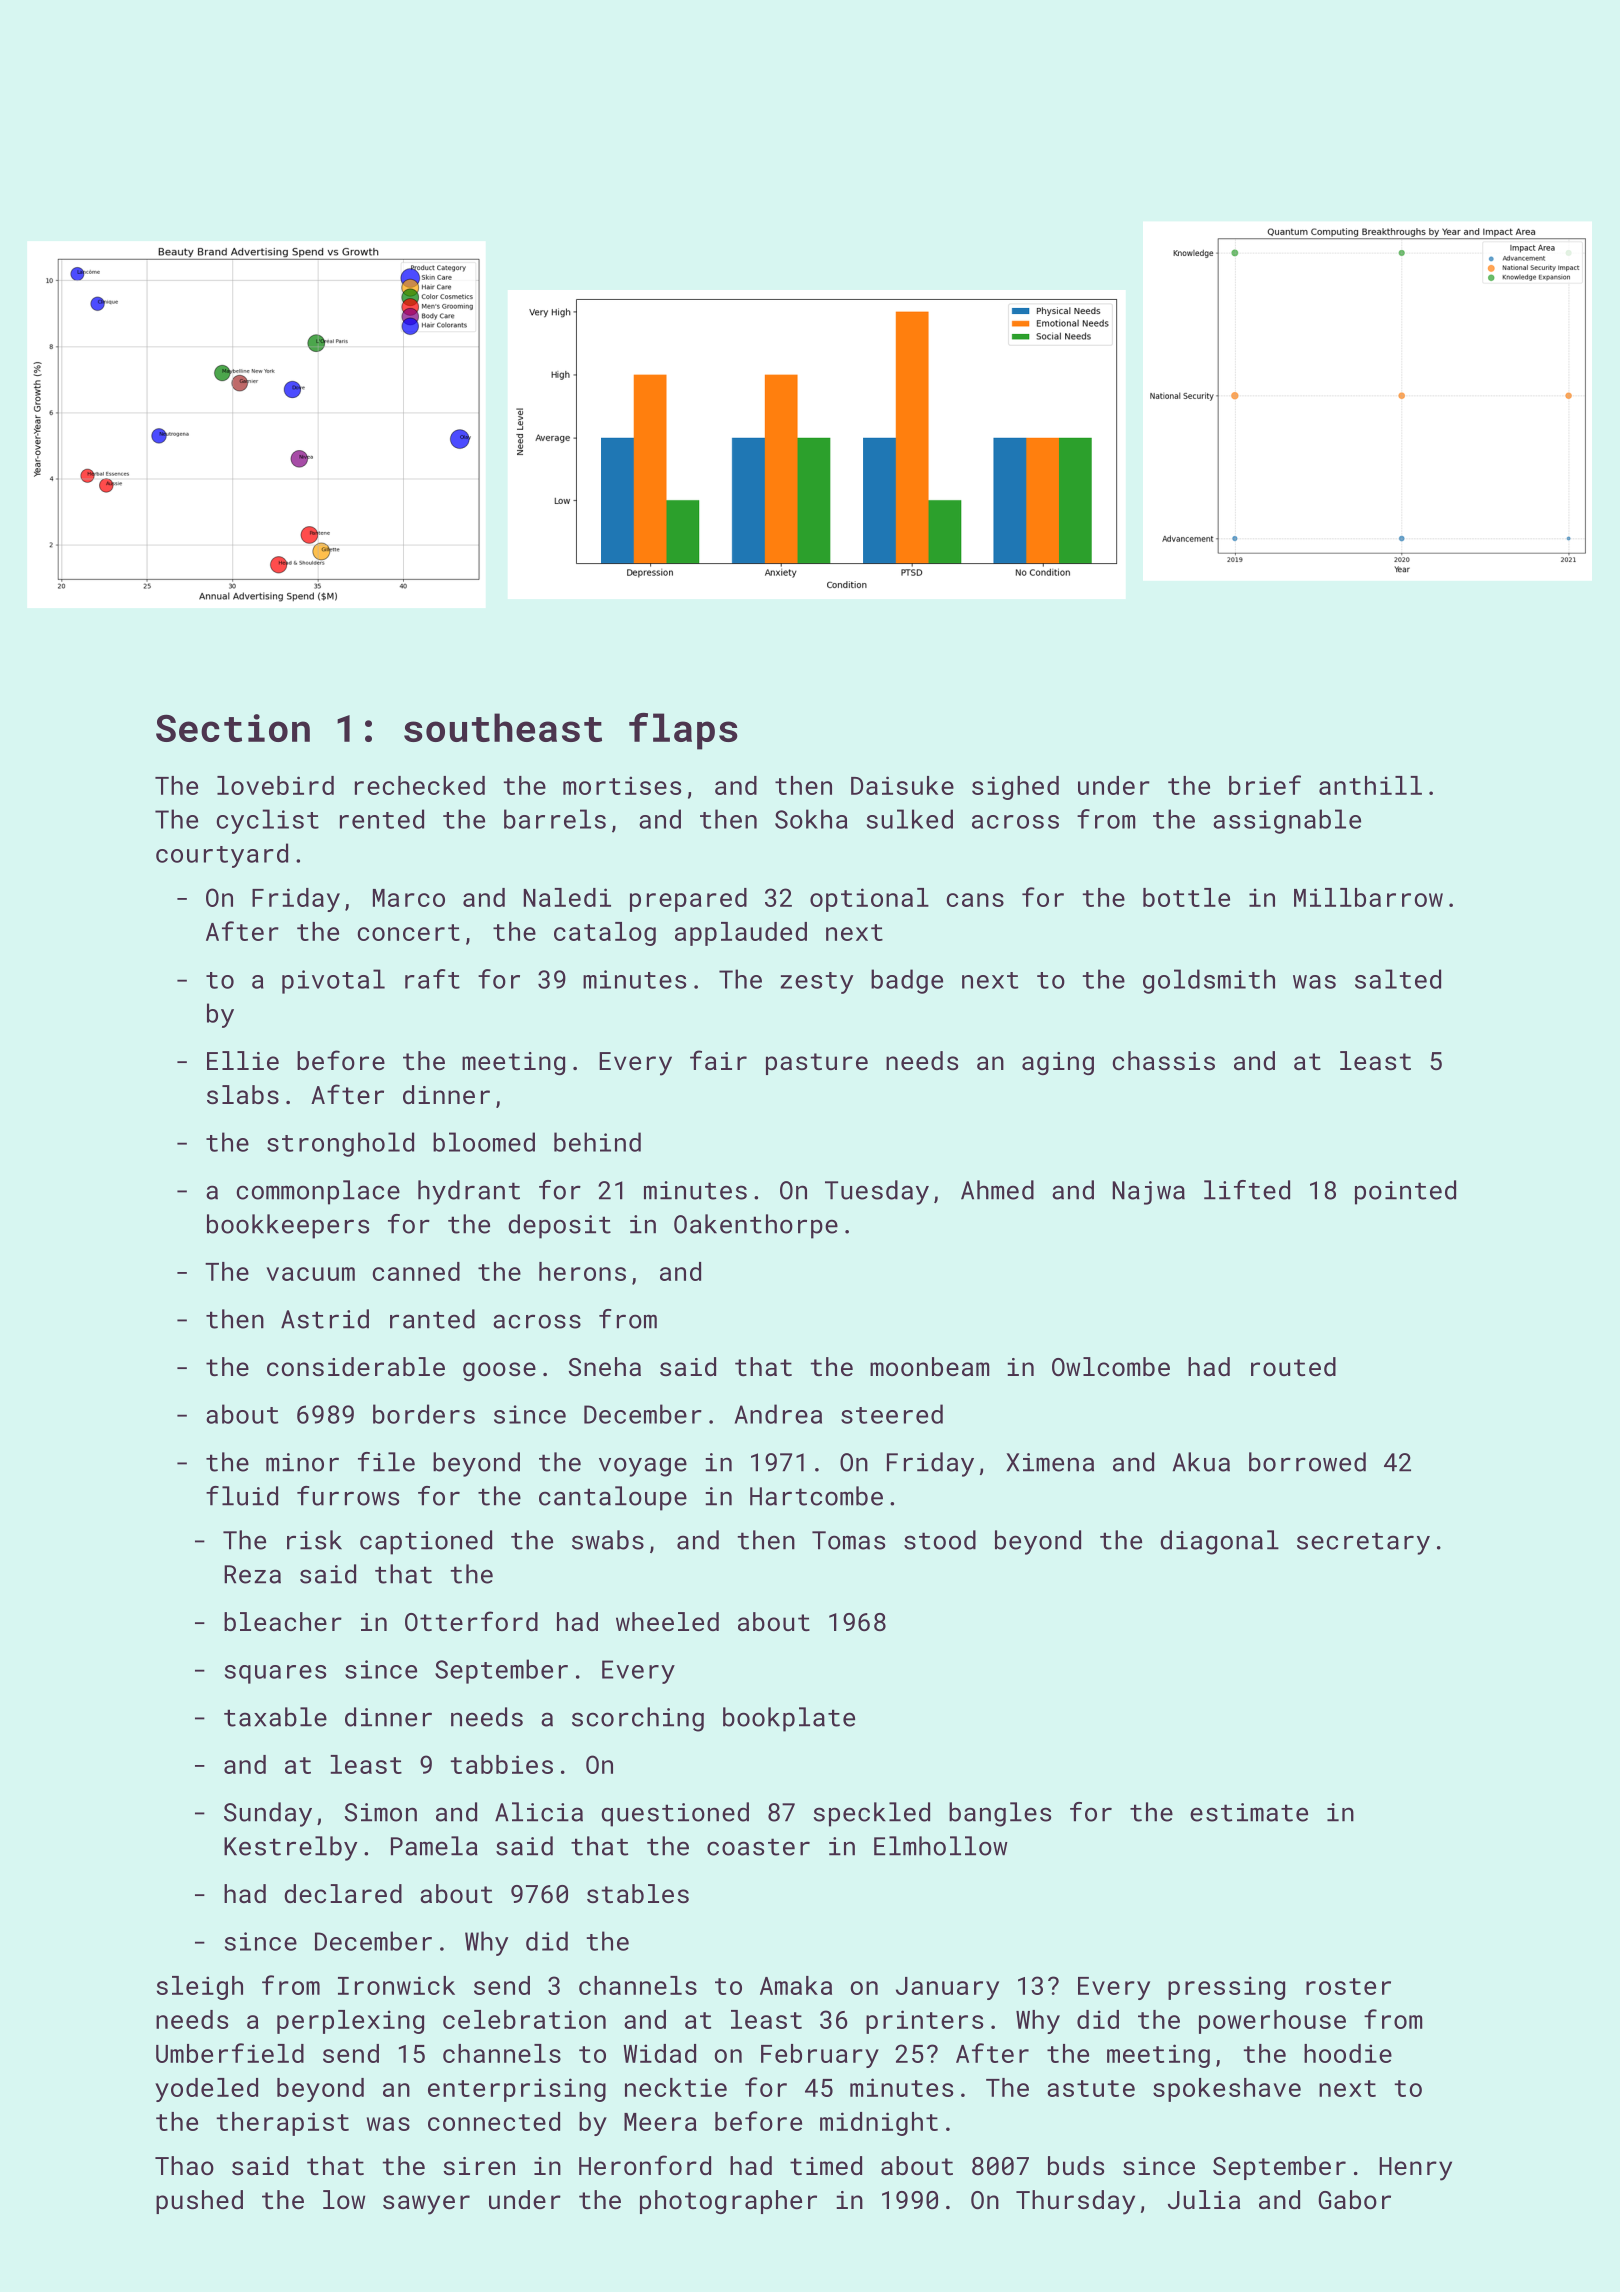  What do you see at coordinates (420, 785) in the screenshot?
I see `rechecked` at bounding box center [420, 785].
